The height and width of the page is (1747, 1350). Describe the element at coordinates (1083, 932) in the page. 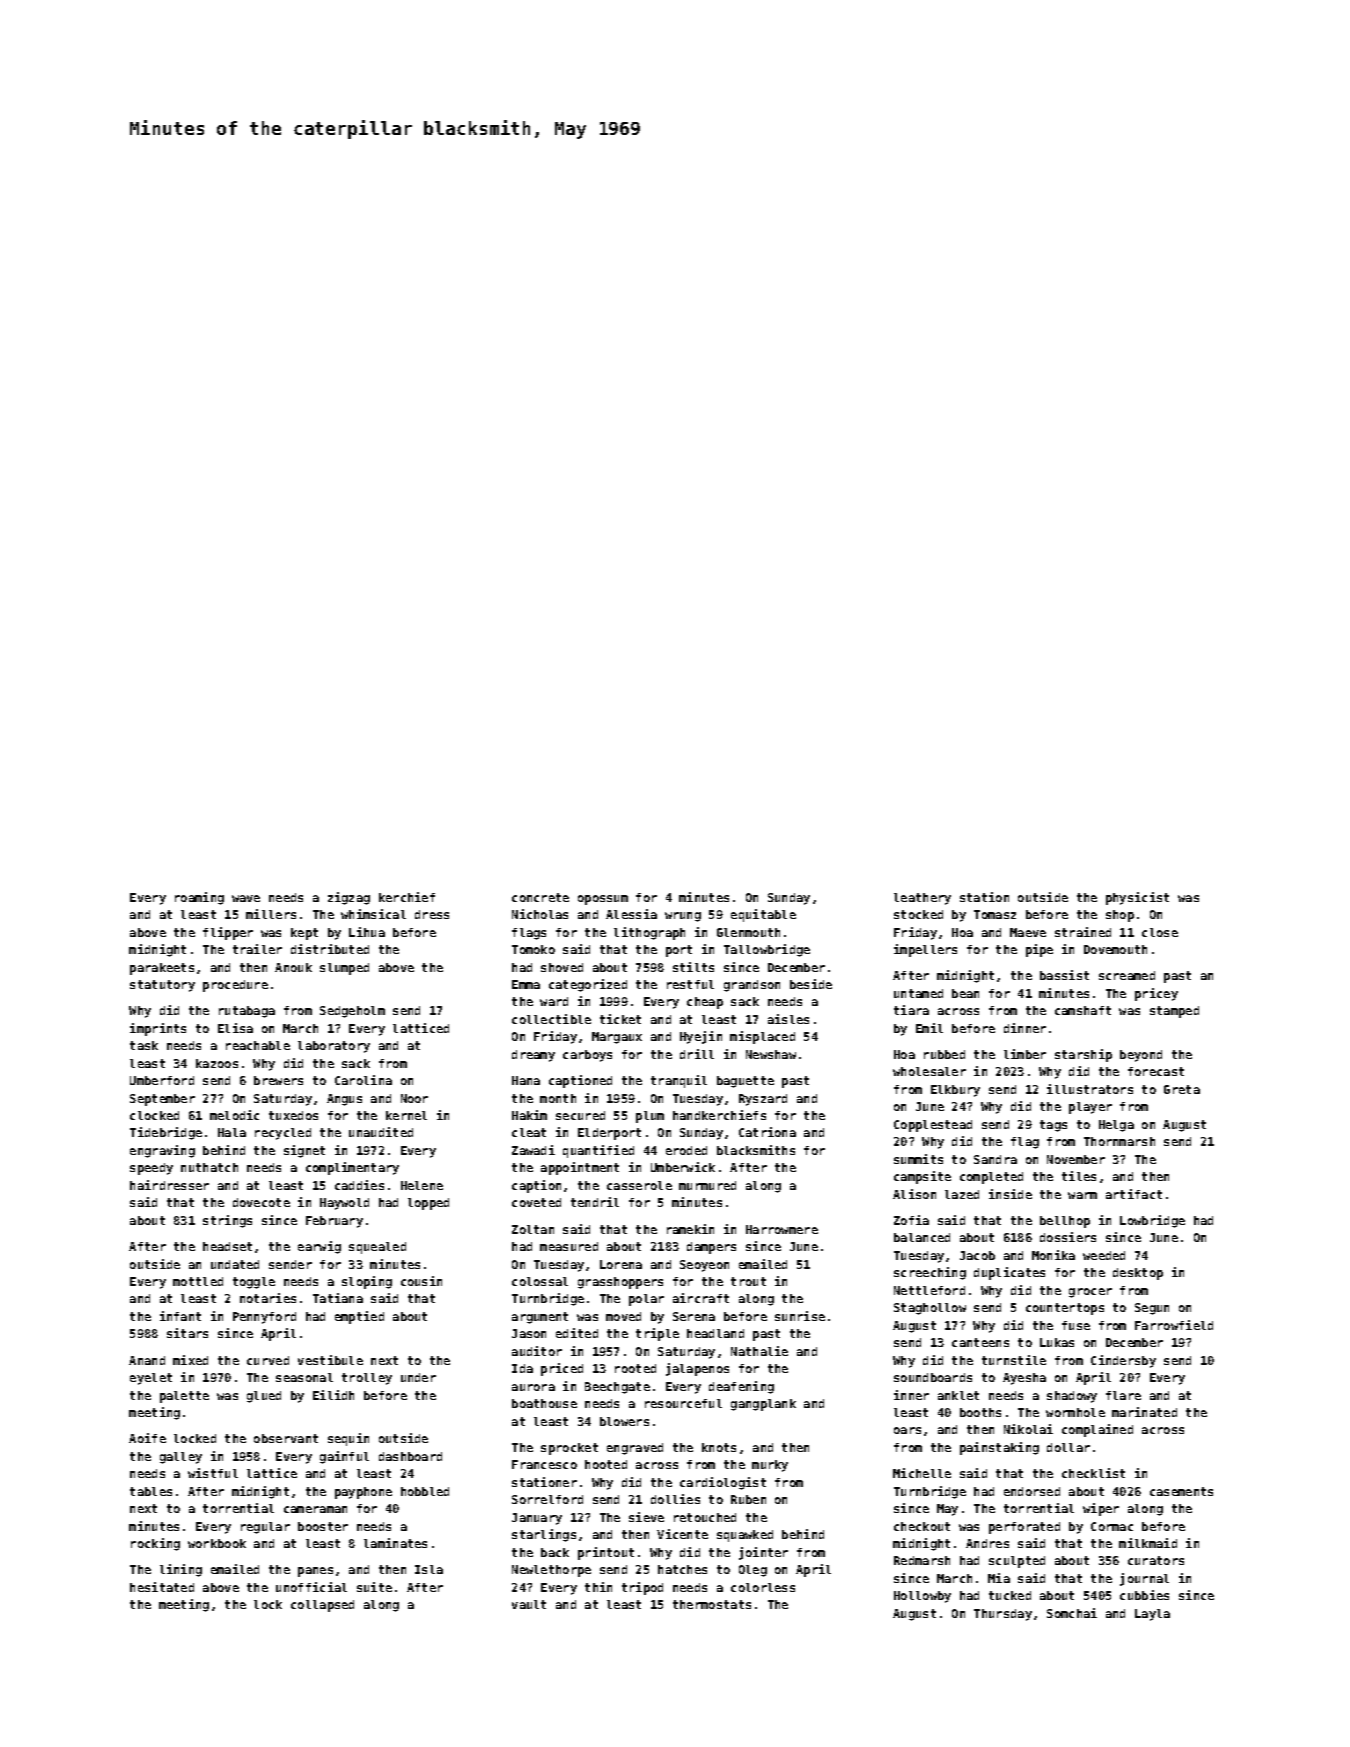

I see `strained` at that location.
